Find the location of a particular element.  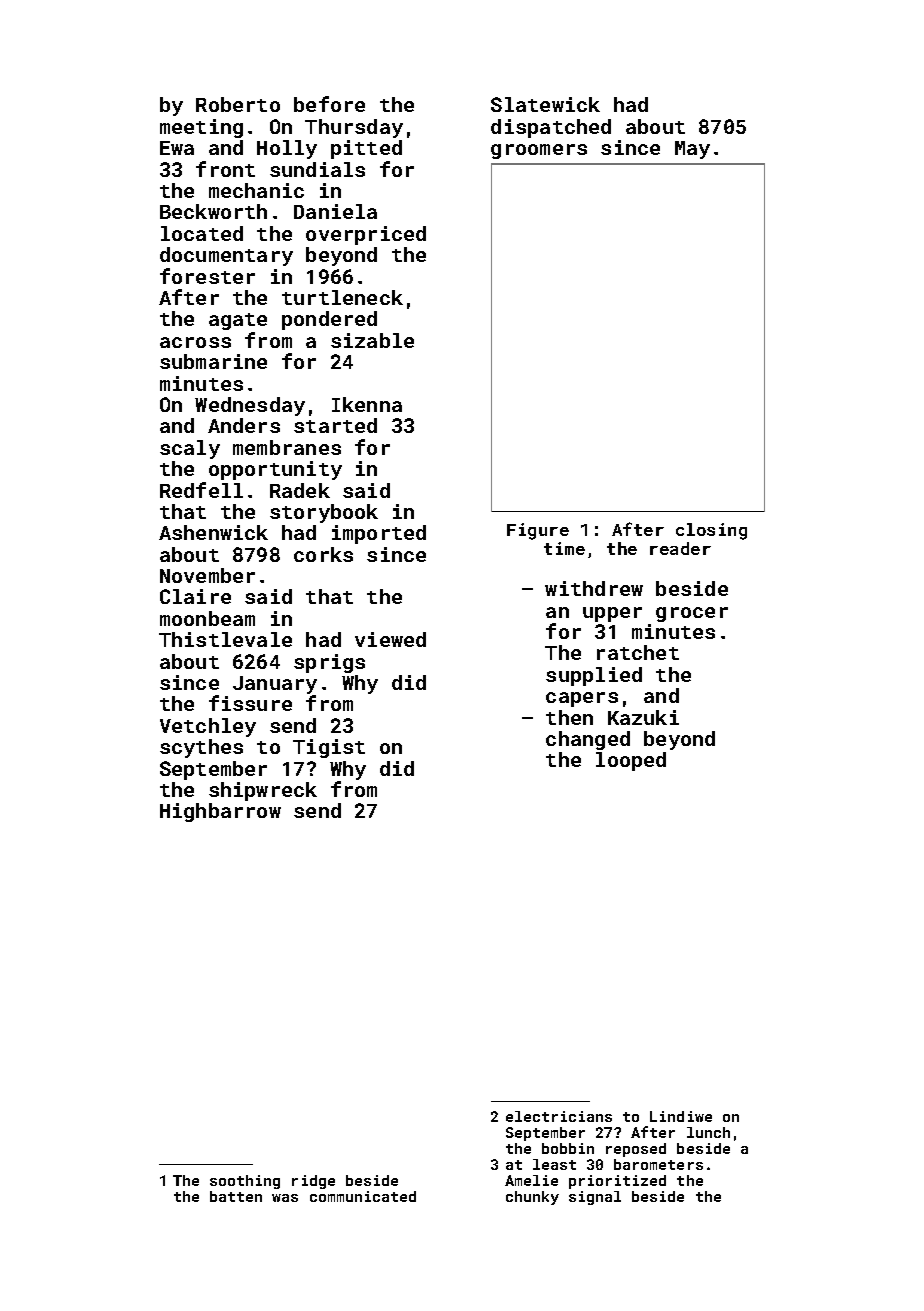

communicated is located at coordinates (363, 1196).
